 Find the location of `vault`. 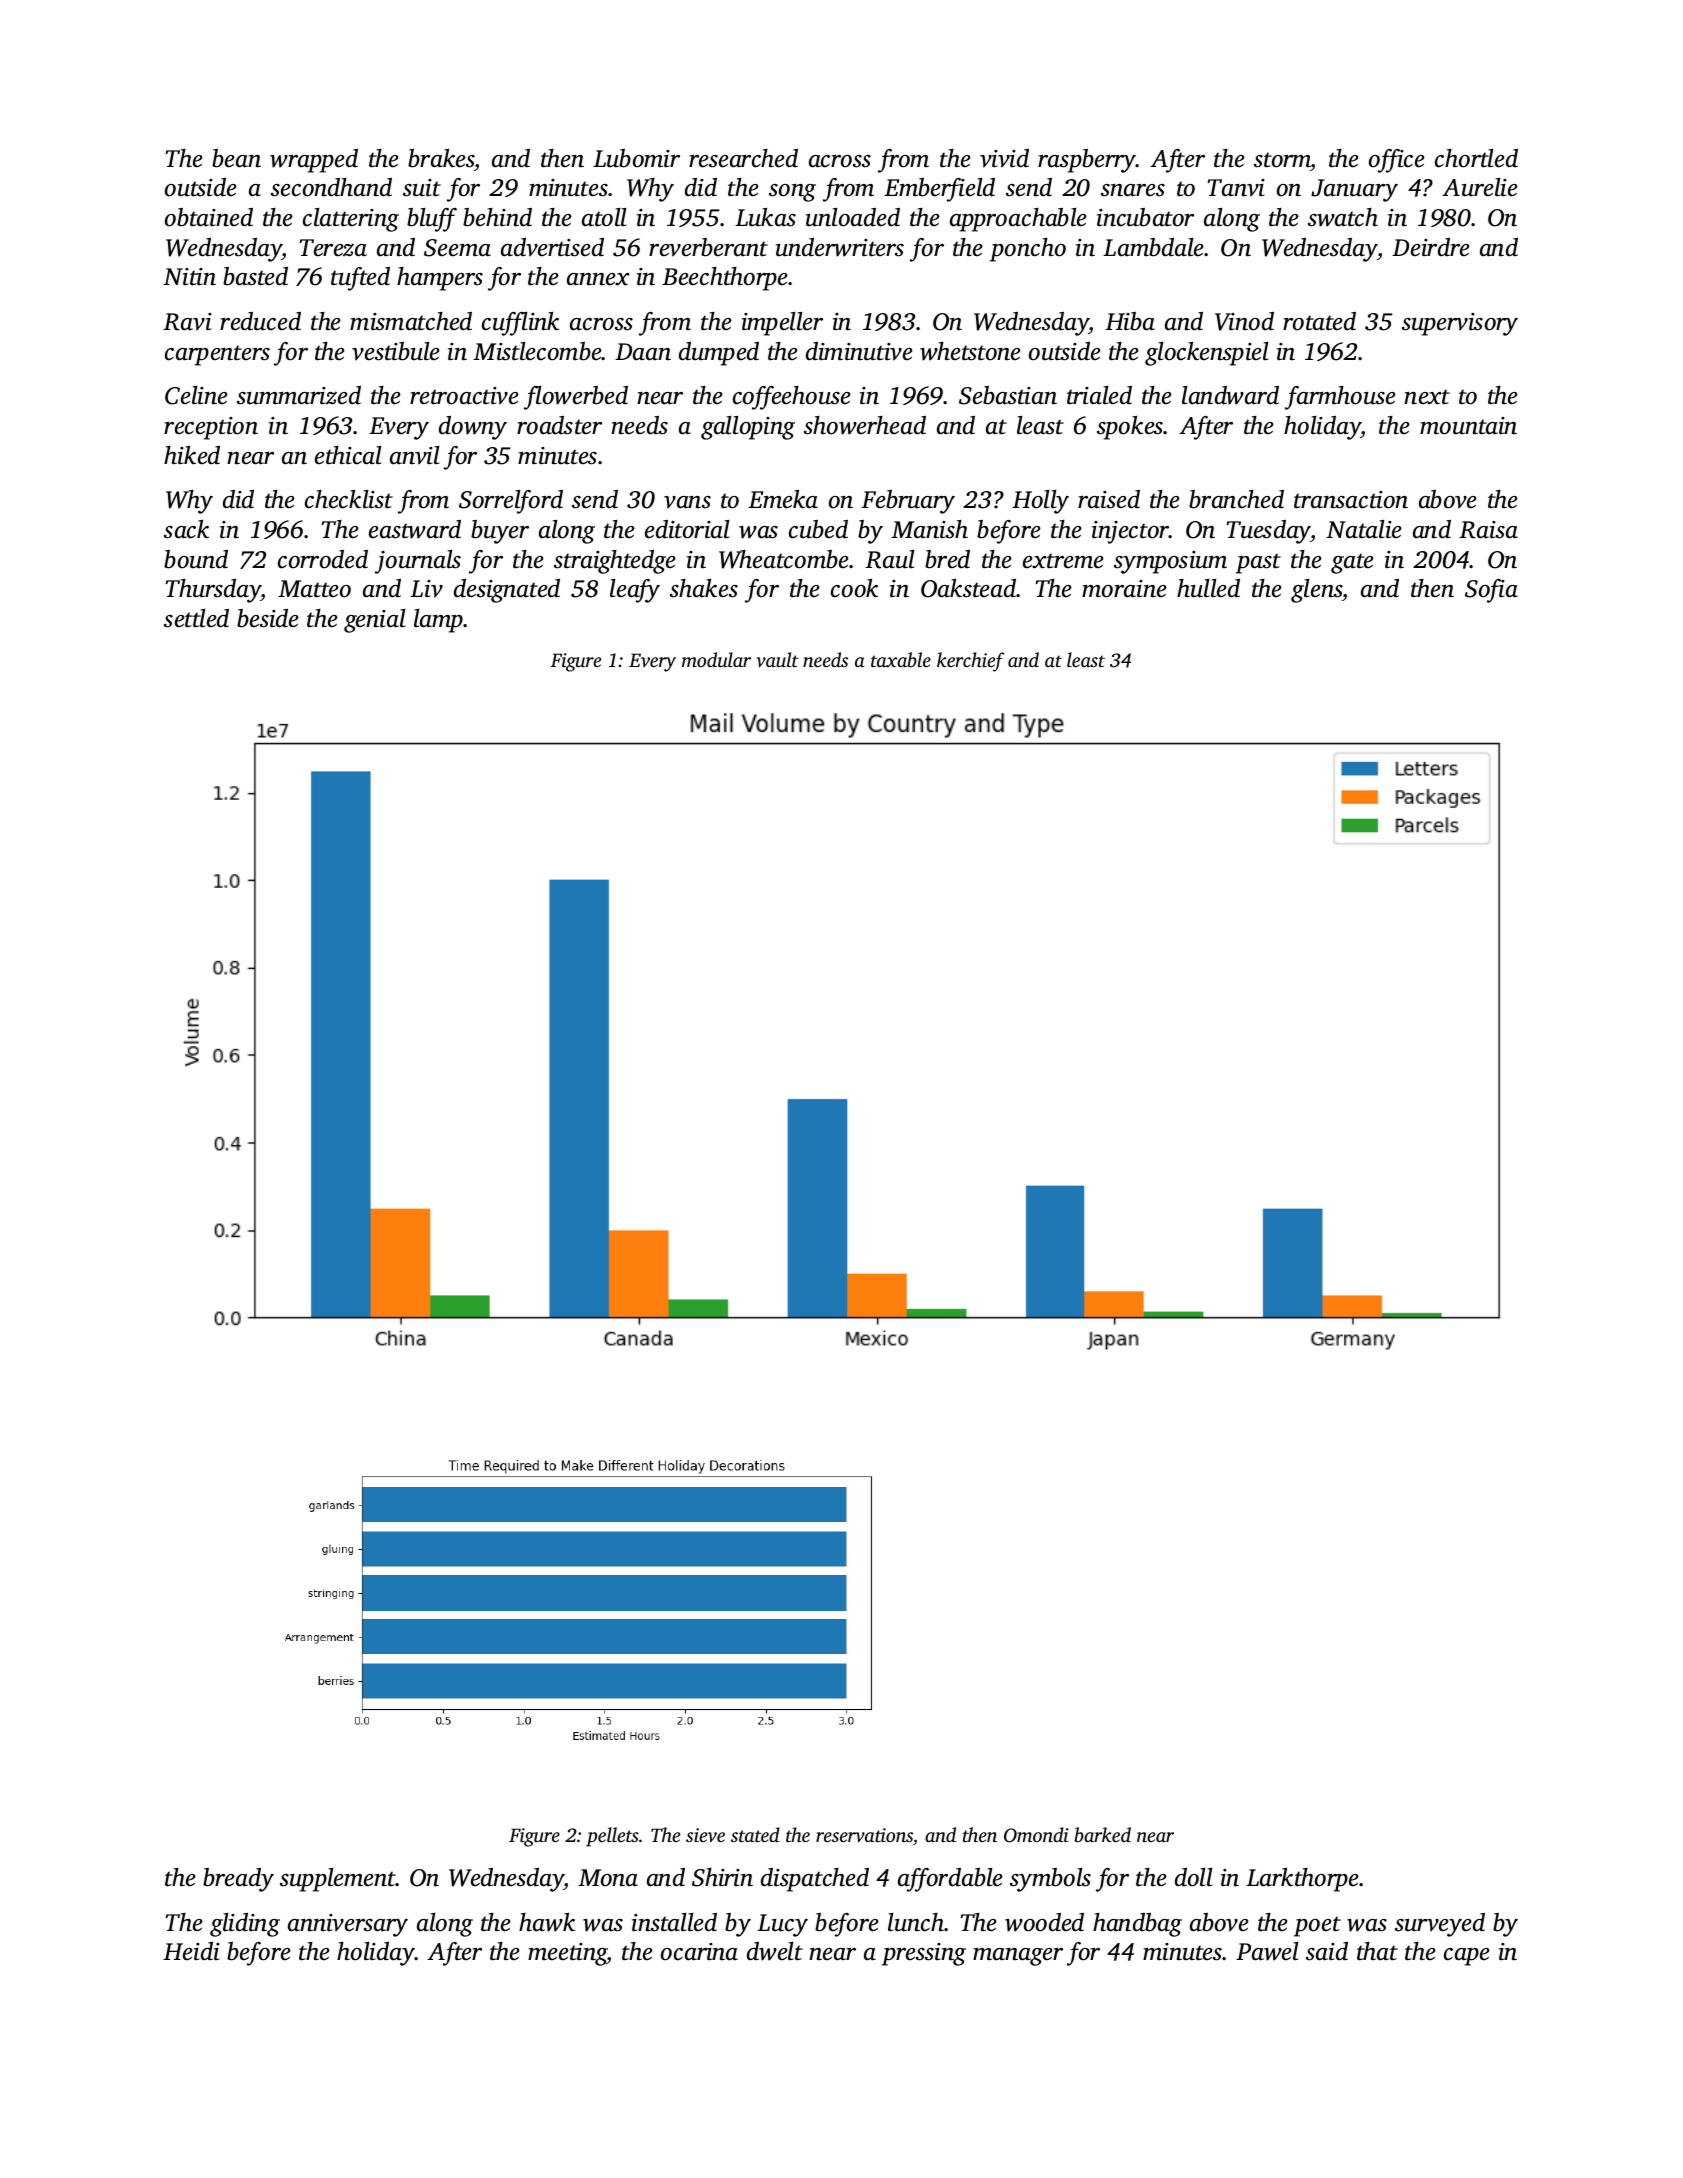

vault is located at coordinates (777, 659).
